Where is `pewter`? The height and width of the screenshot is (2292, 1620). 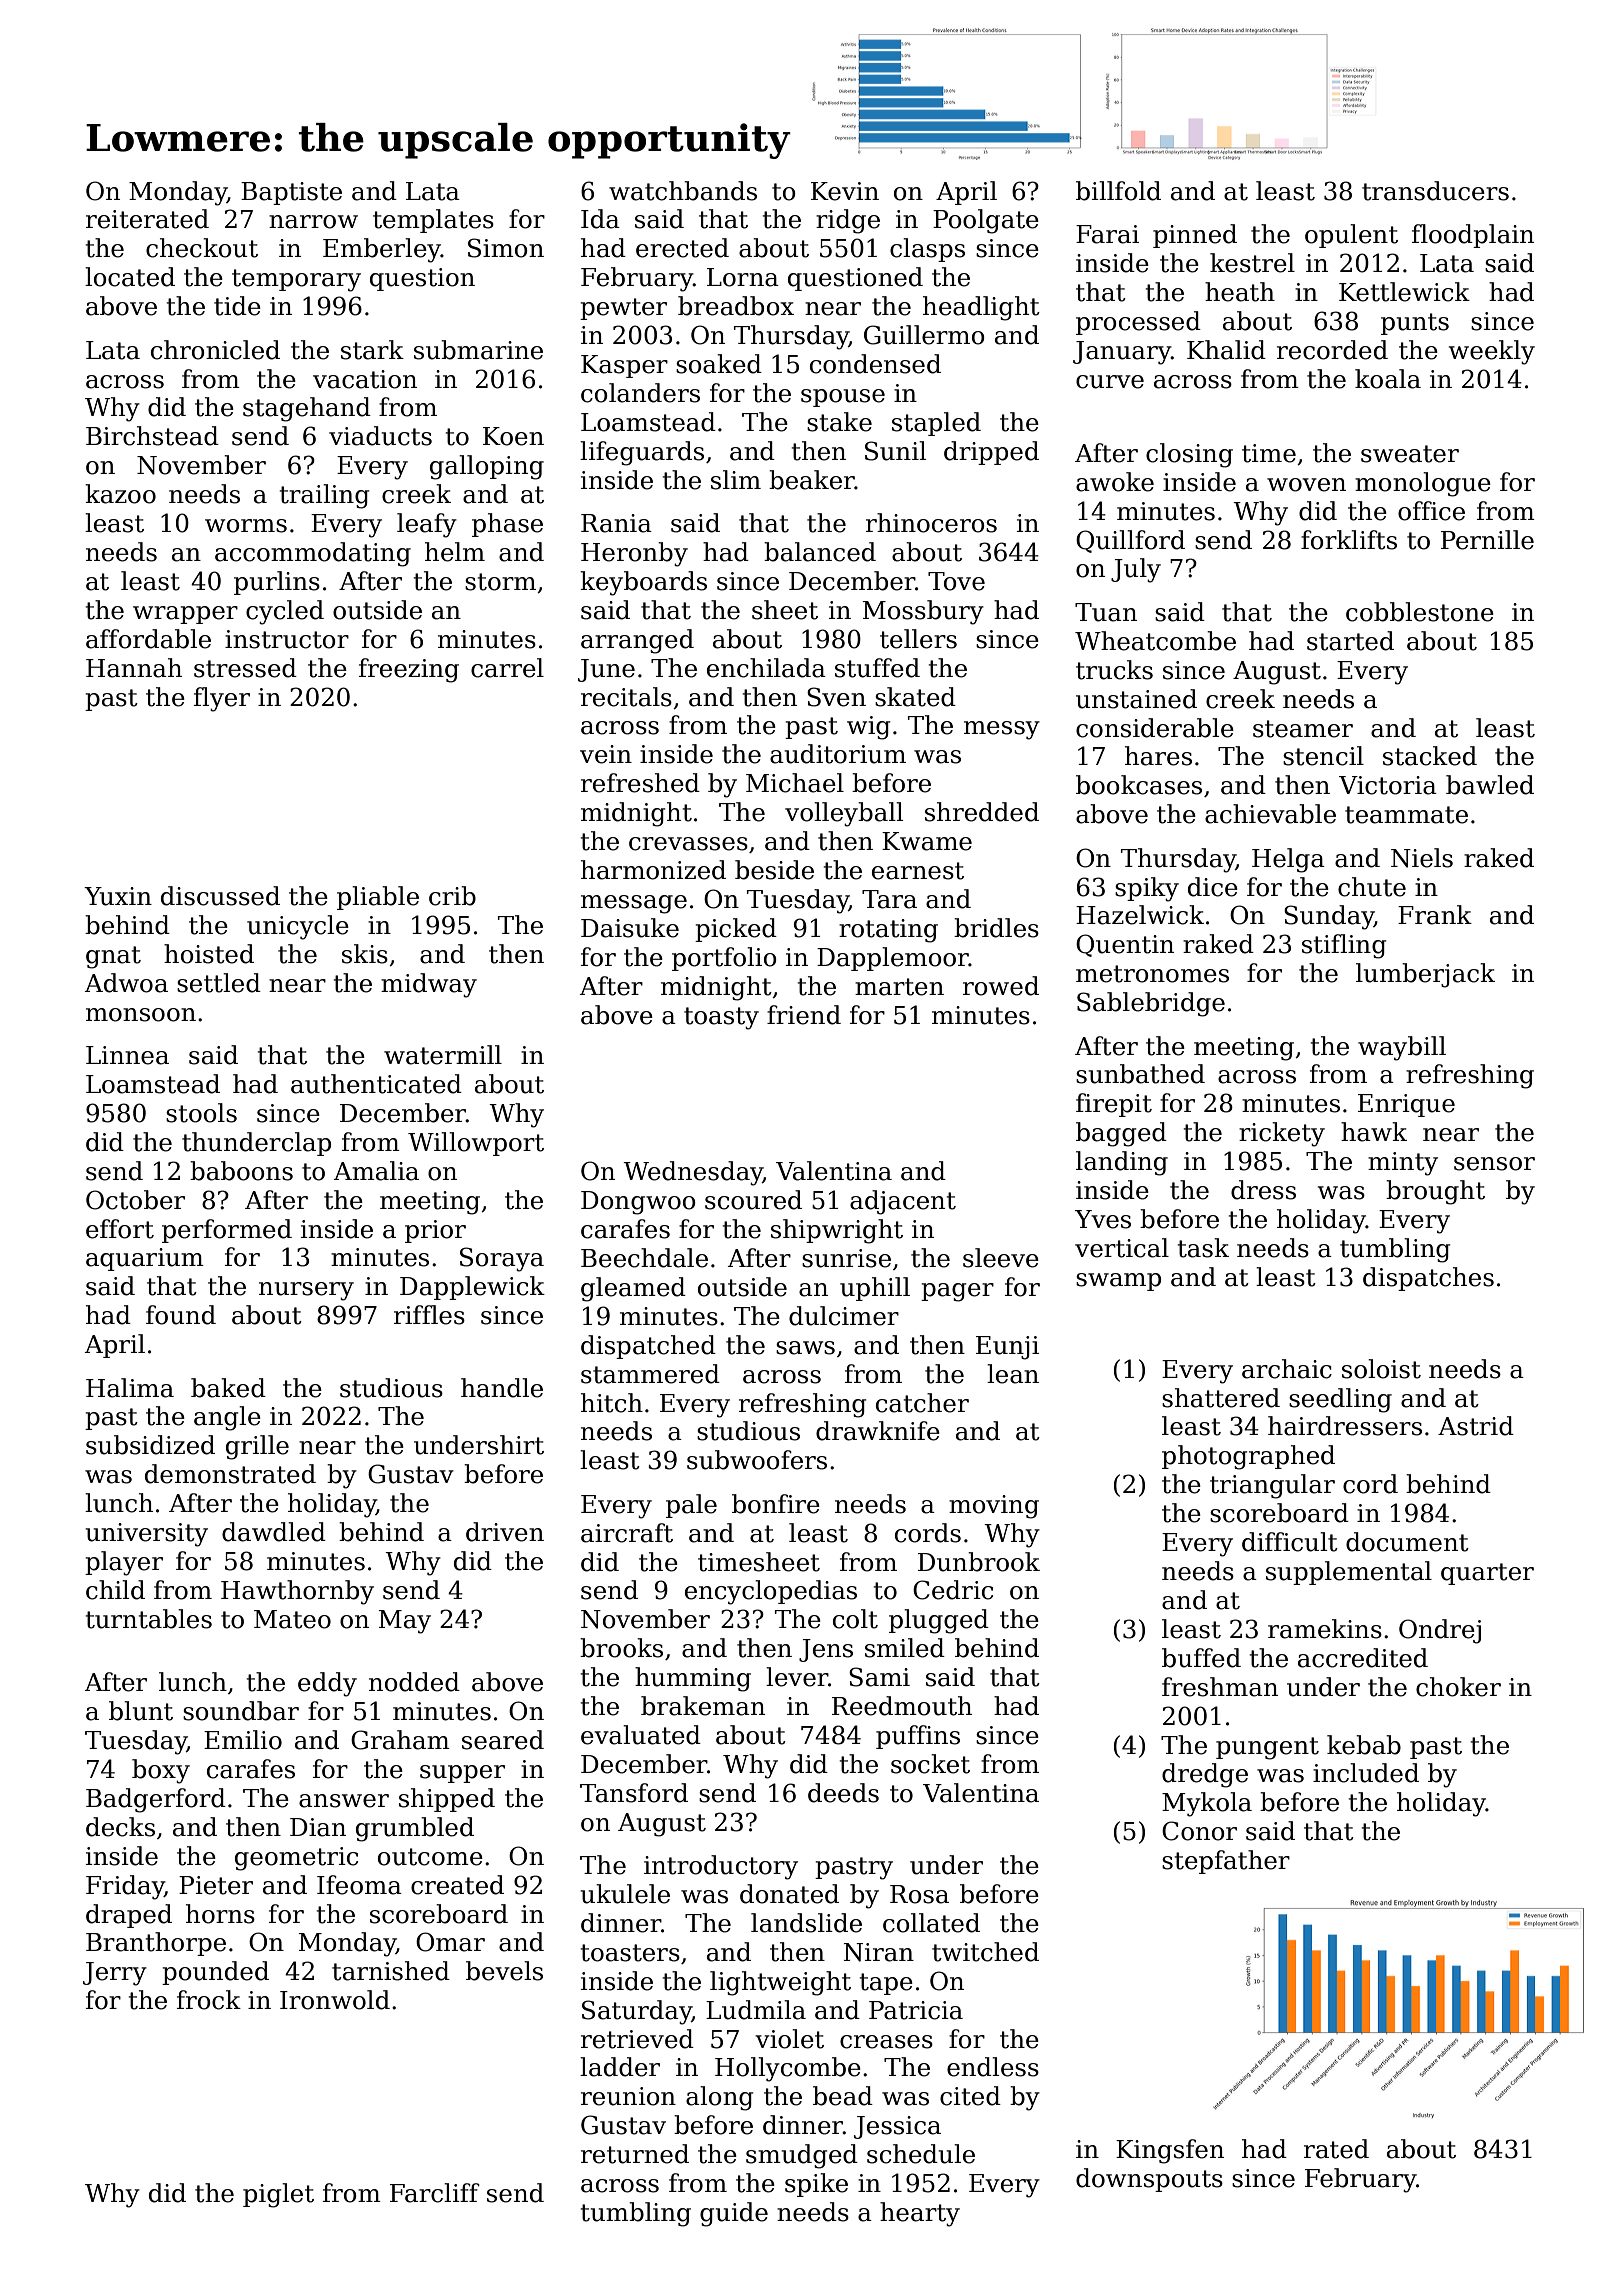
pewter is located at coordinates (623, 309).
